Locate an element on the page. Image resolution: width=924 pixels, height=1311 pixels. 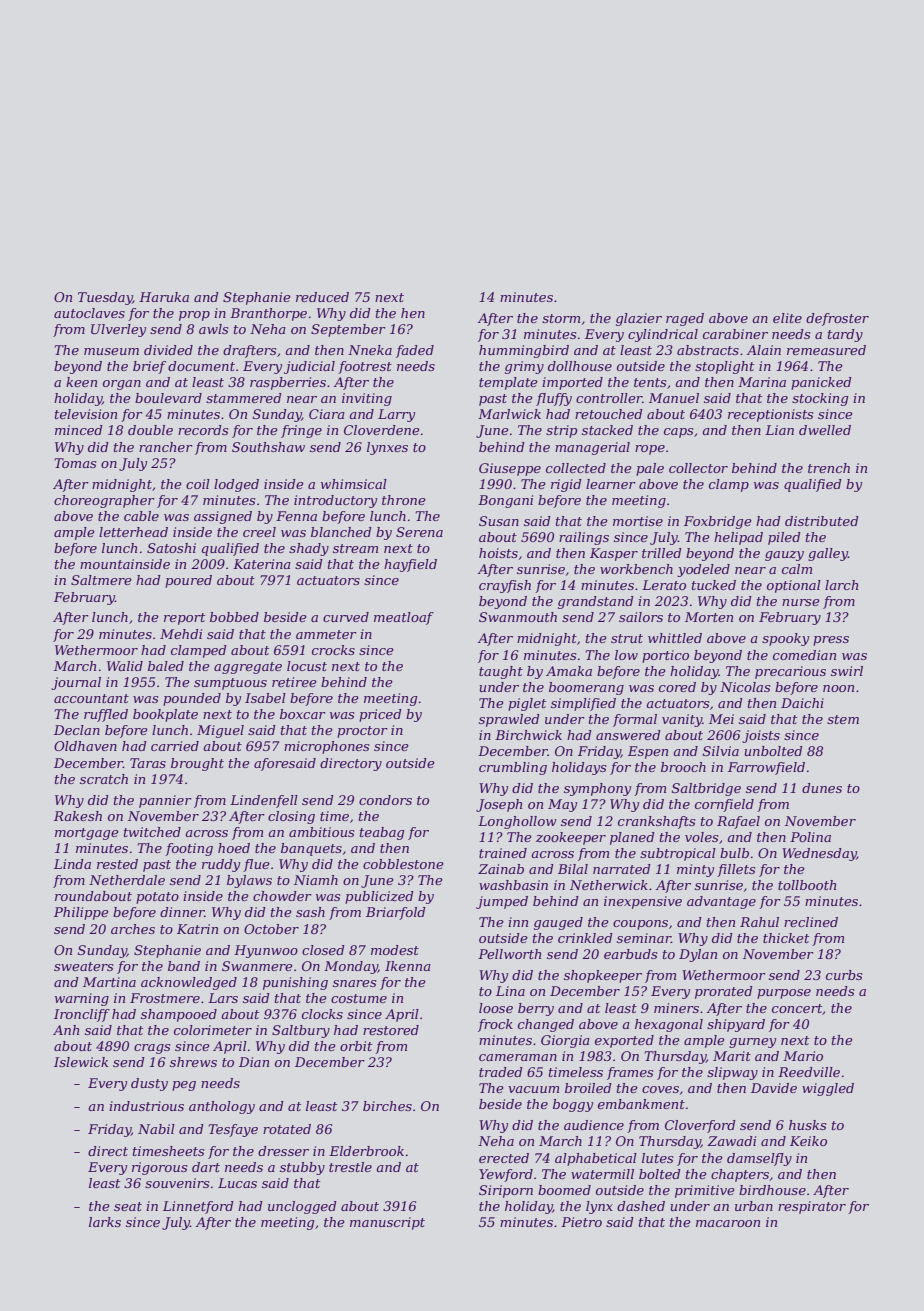
gauged is located at coordinates (558, 923).
